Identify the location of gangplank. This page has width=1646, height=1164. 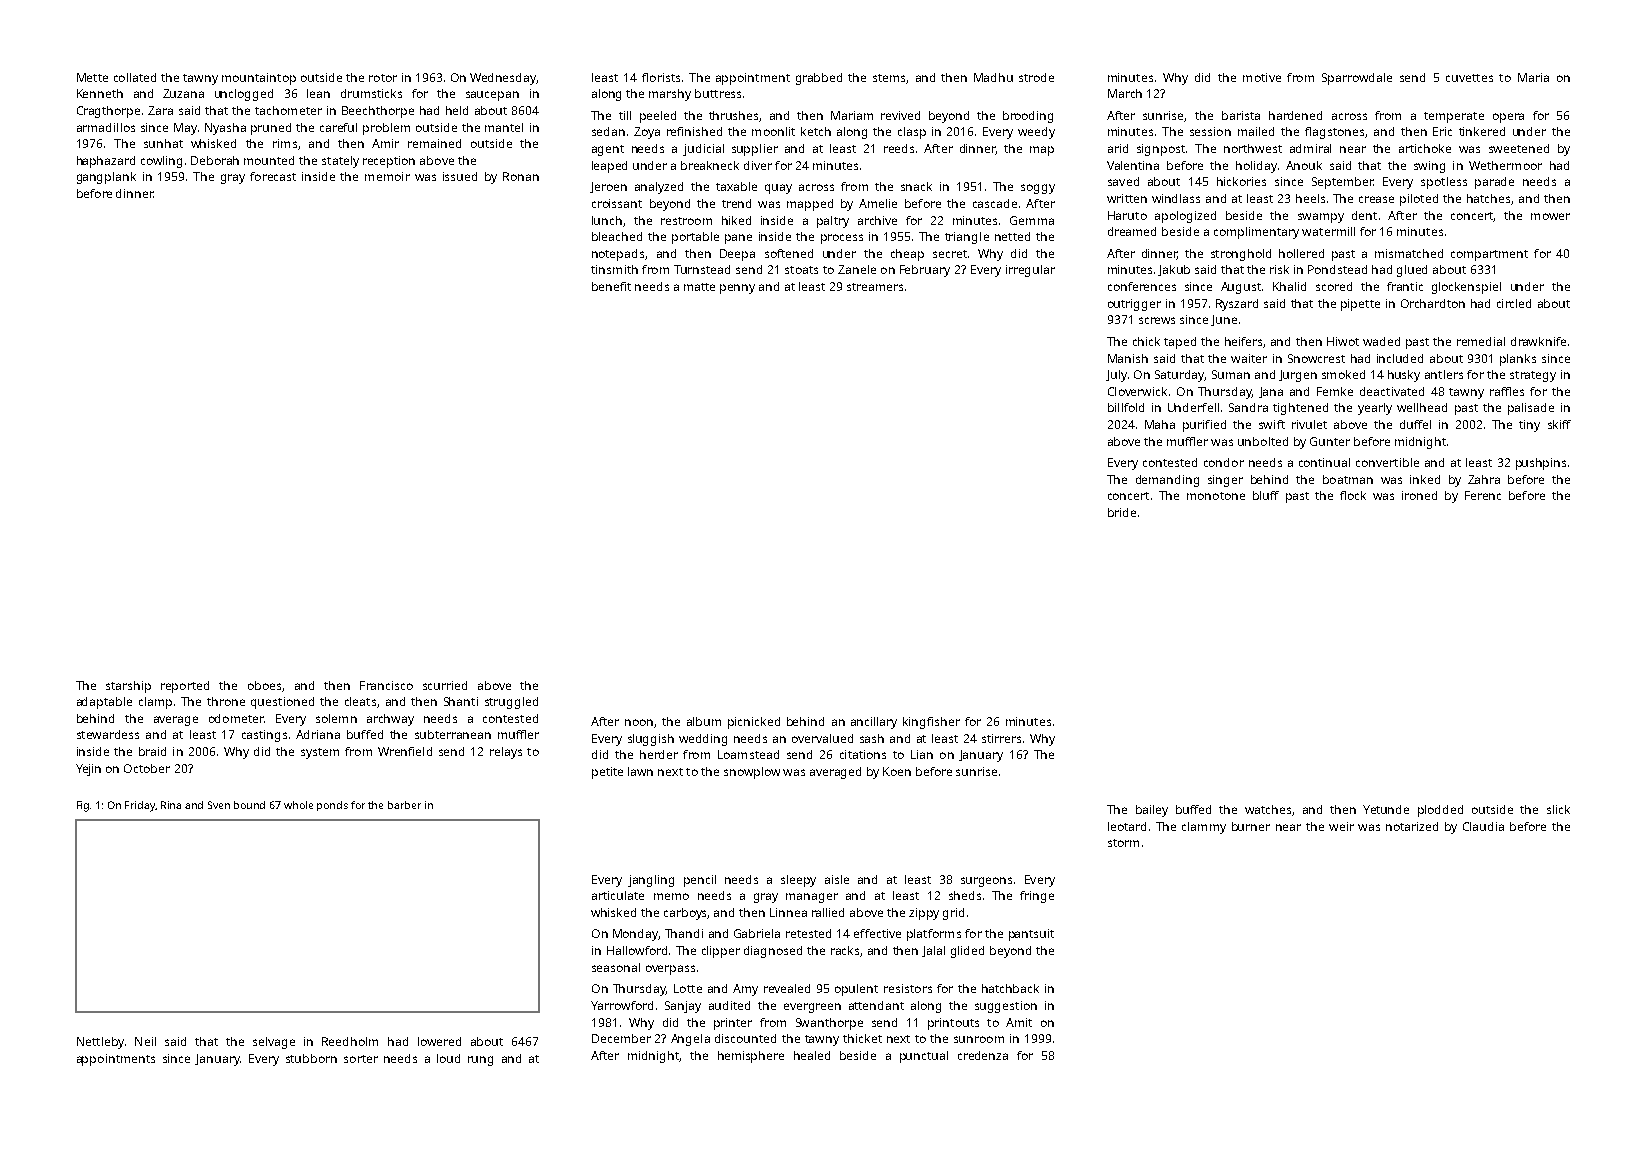
(106, 178).
